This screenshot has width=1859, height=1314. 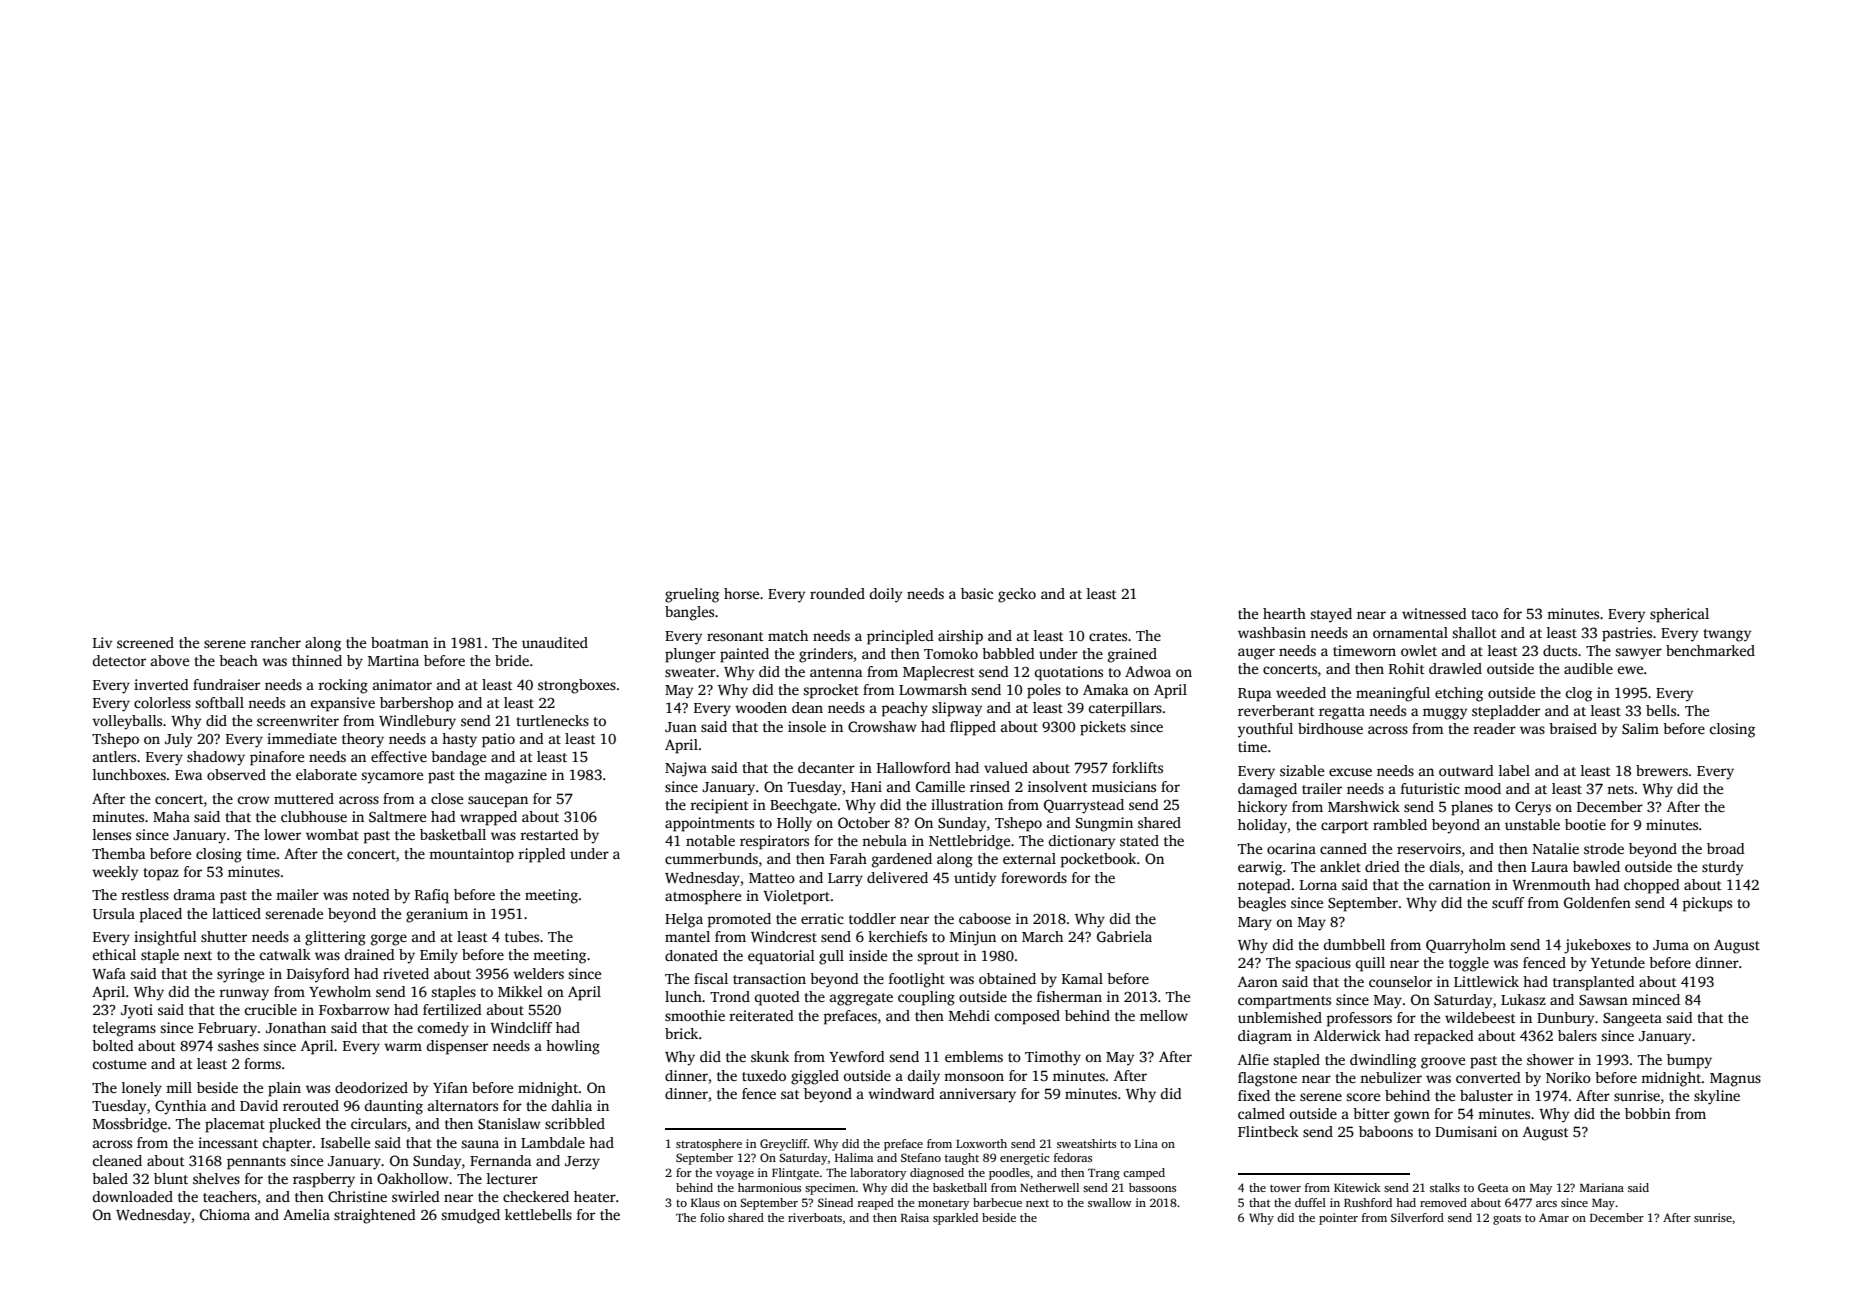 What do you see at coordinates (689, 613) in the screenshot?
I see `bangles` at bounding box center [689, 613].
